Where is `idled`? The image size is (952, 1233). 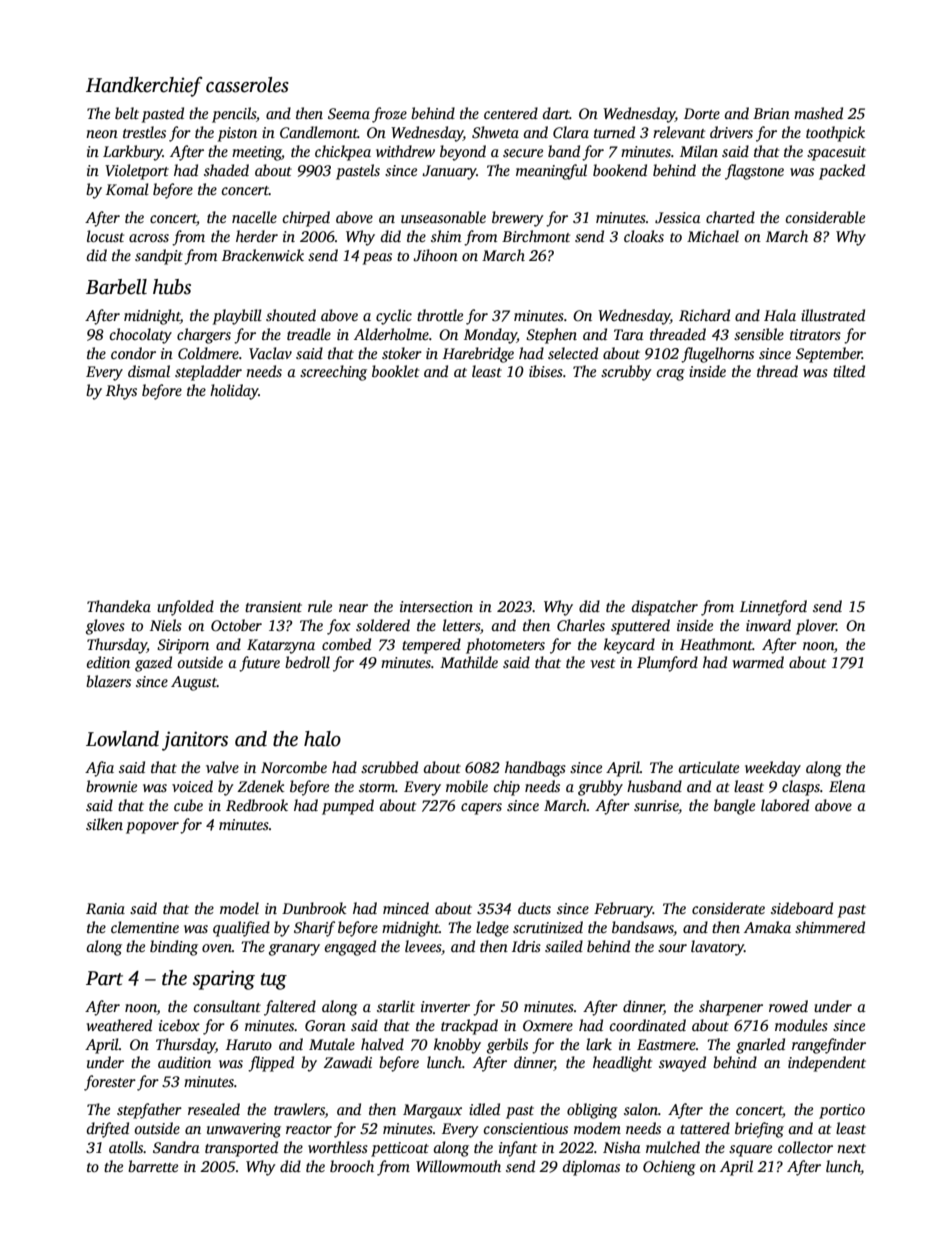 idled is located at coordinates (484, 1109).
